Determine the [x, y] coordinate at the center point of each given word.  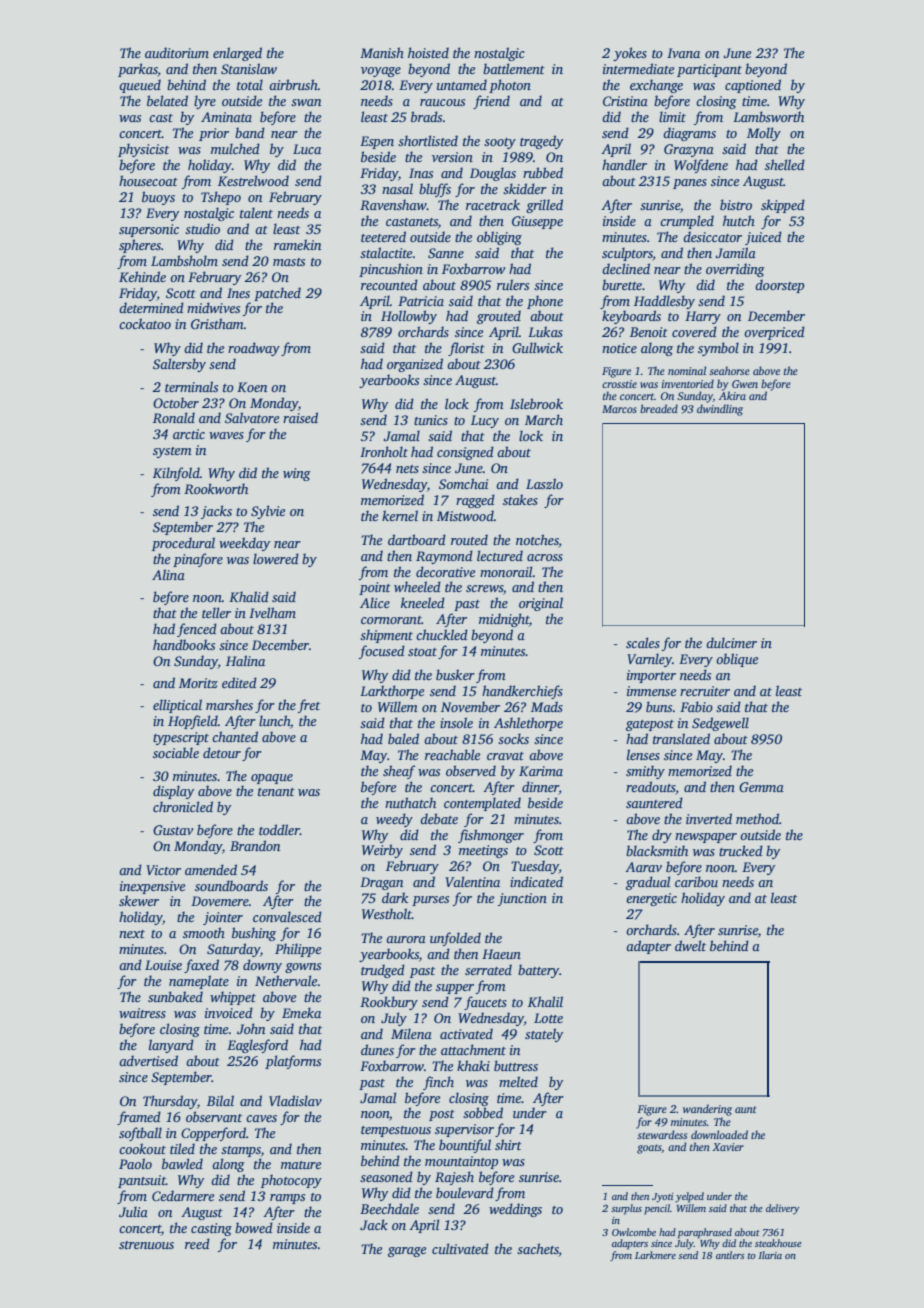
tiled [182, 1148]
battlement [514, 68]
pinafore [198, 560]
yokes [630, 54]
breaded [659, 408]
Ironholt [384, 451]
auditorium [177, 52]
